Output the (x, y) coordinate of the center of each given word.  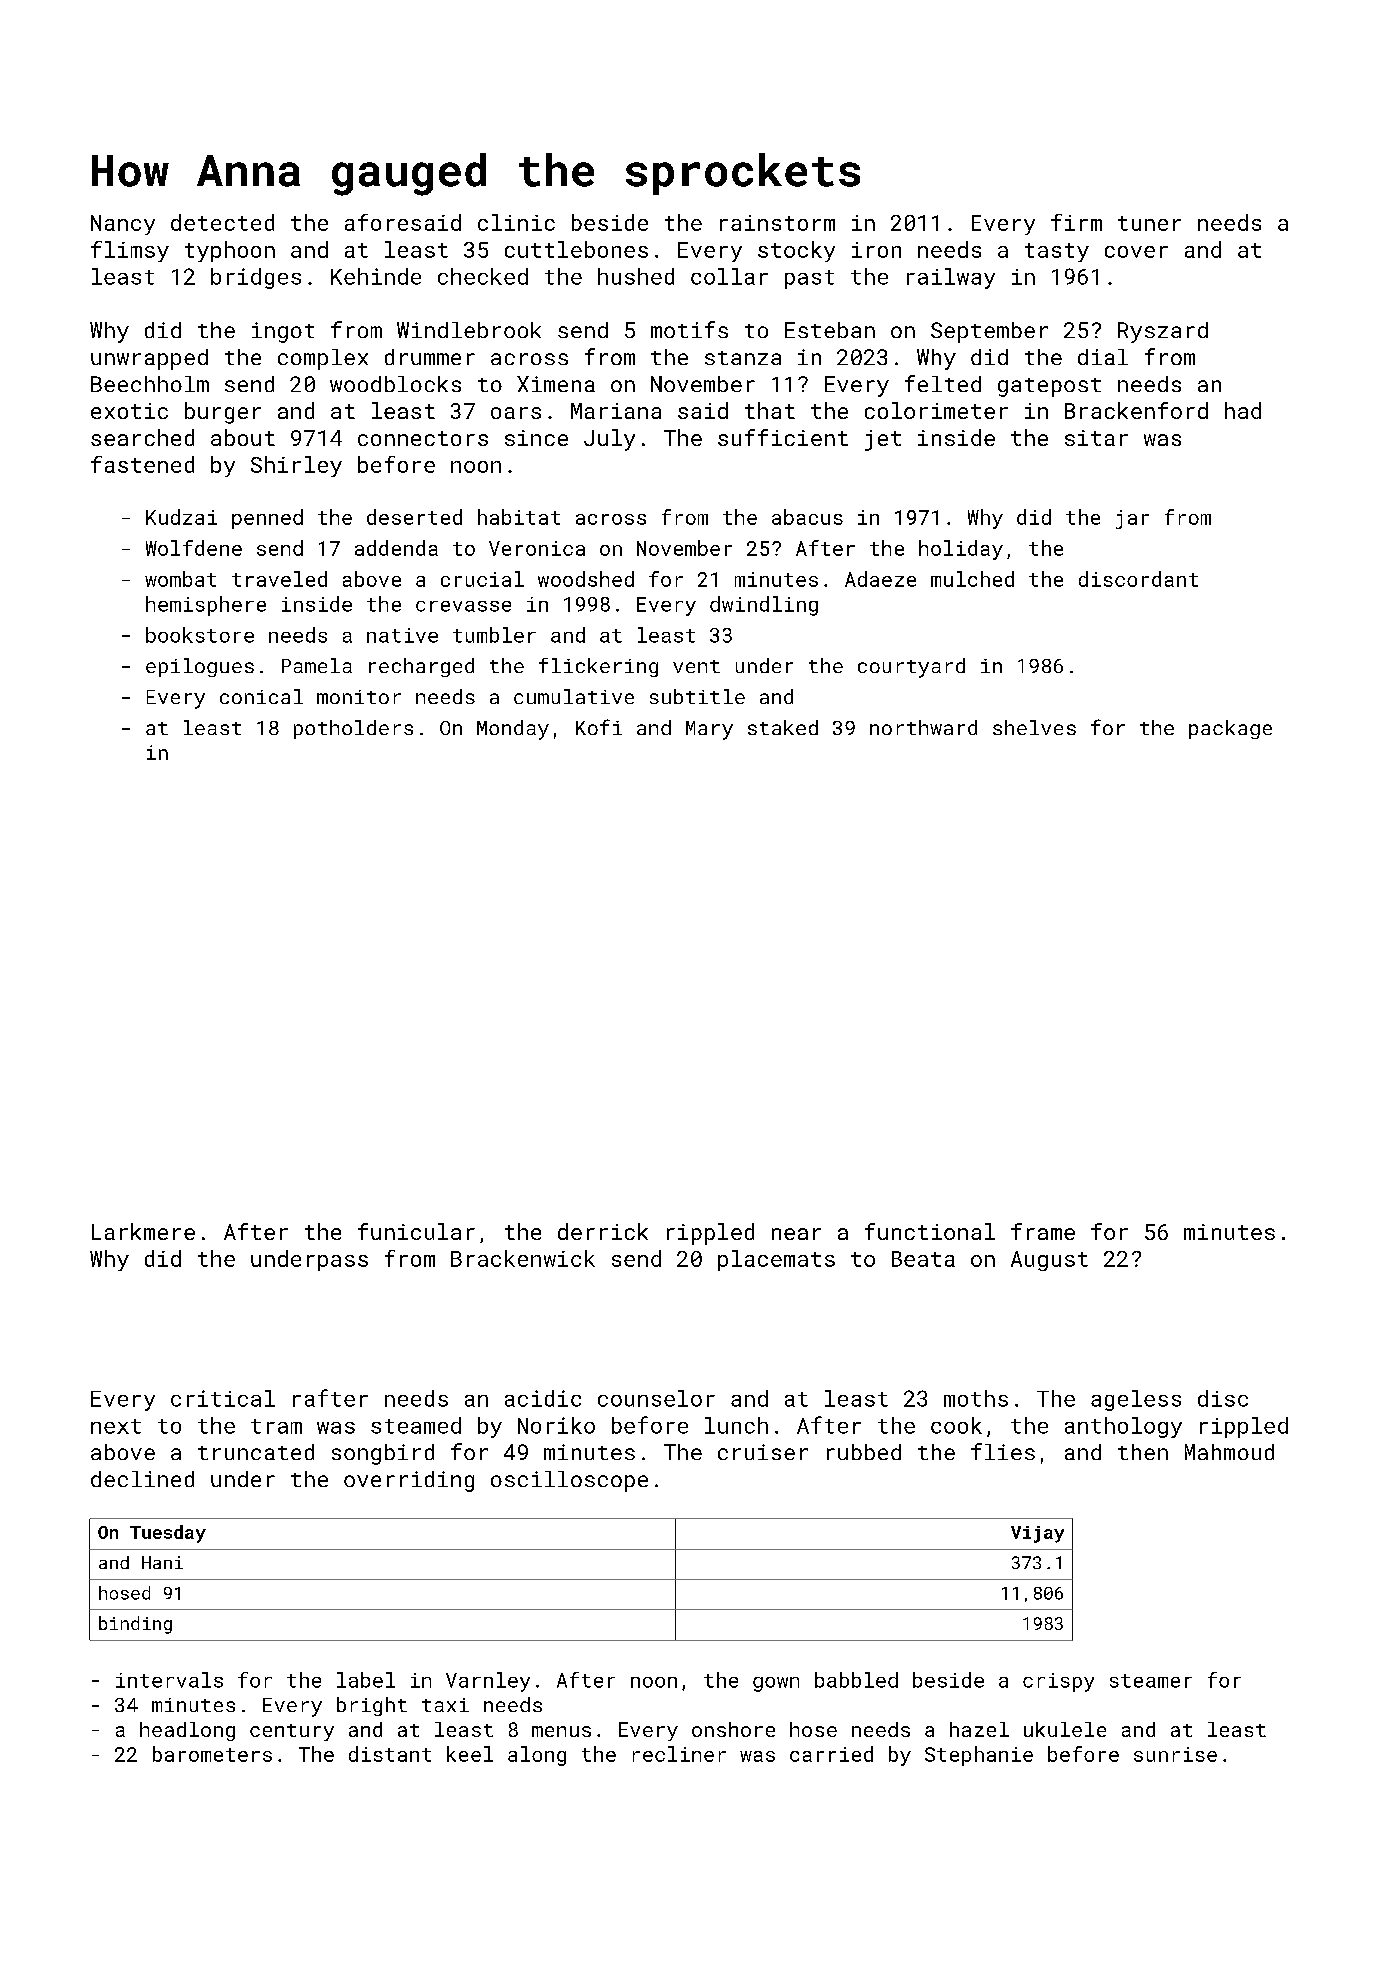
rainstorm (777, 223)
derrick (603, 1231)
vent (696, 666)
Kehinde (376, 276)
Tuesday (168, 1534)
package (1230, 729)
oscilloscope (569, 1481)
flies (1003, 1451)
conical (261, 696)
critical (223, 1398)
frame (1043, 1231)
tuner (1149, 223)
